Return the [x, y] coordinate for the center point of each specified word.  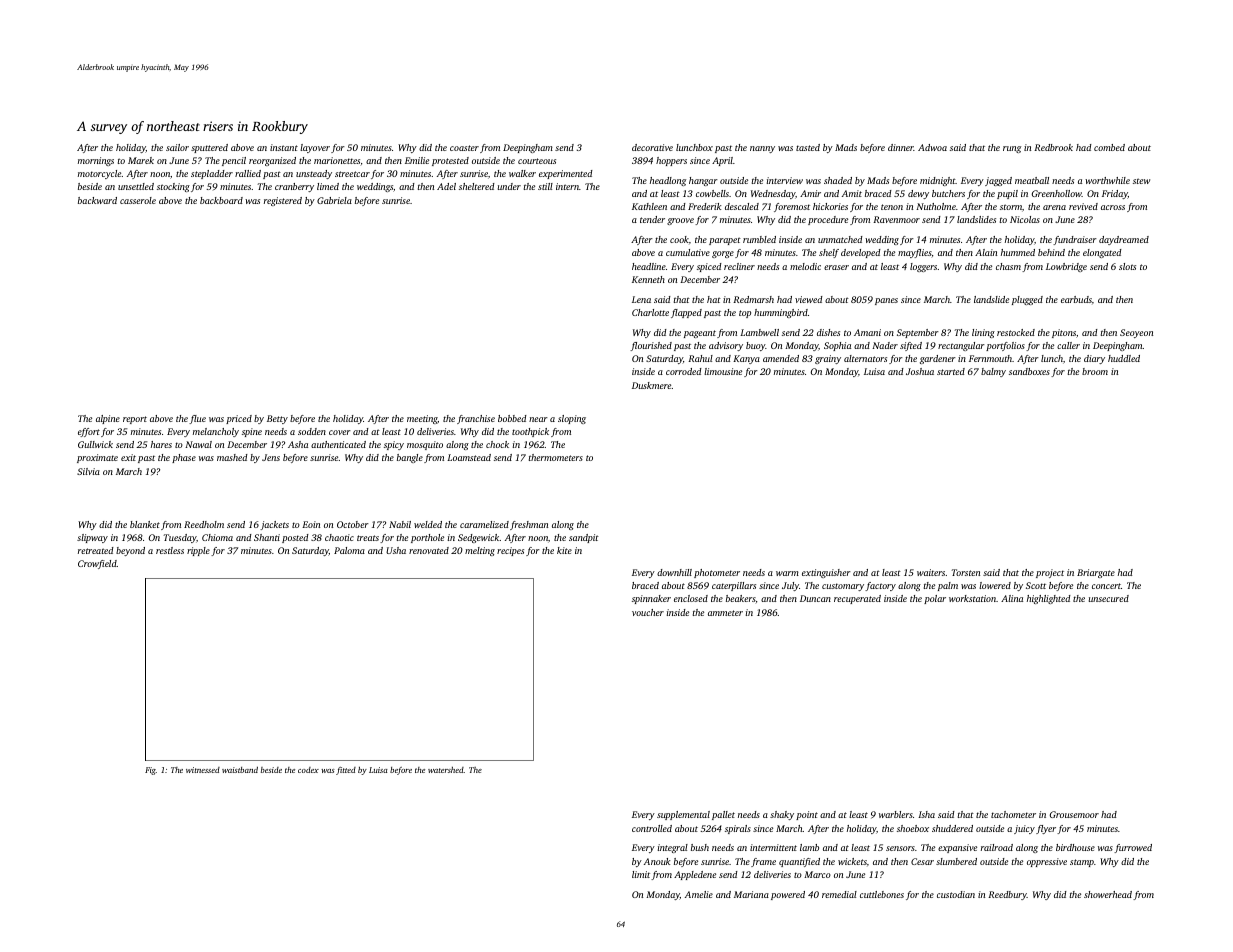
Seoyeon [1136, 333]
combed [1109, 147]
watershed [446, 770]
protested [450, 161]
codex [308, 770]
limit [641, 874]
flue [197, 419]
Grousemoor [1074, 814]
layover [315, 148]
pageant [700, 334]
